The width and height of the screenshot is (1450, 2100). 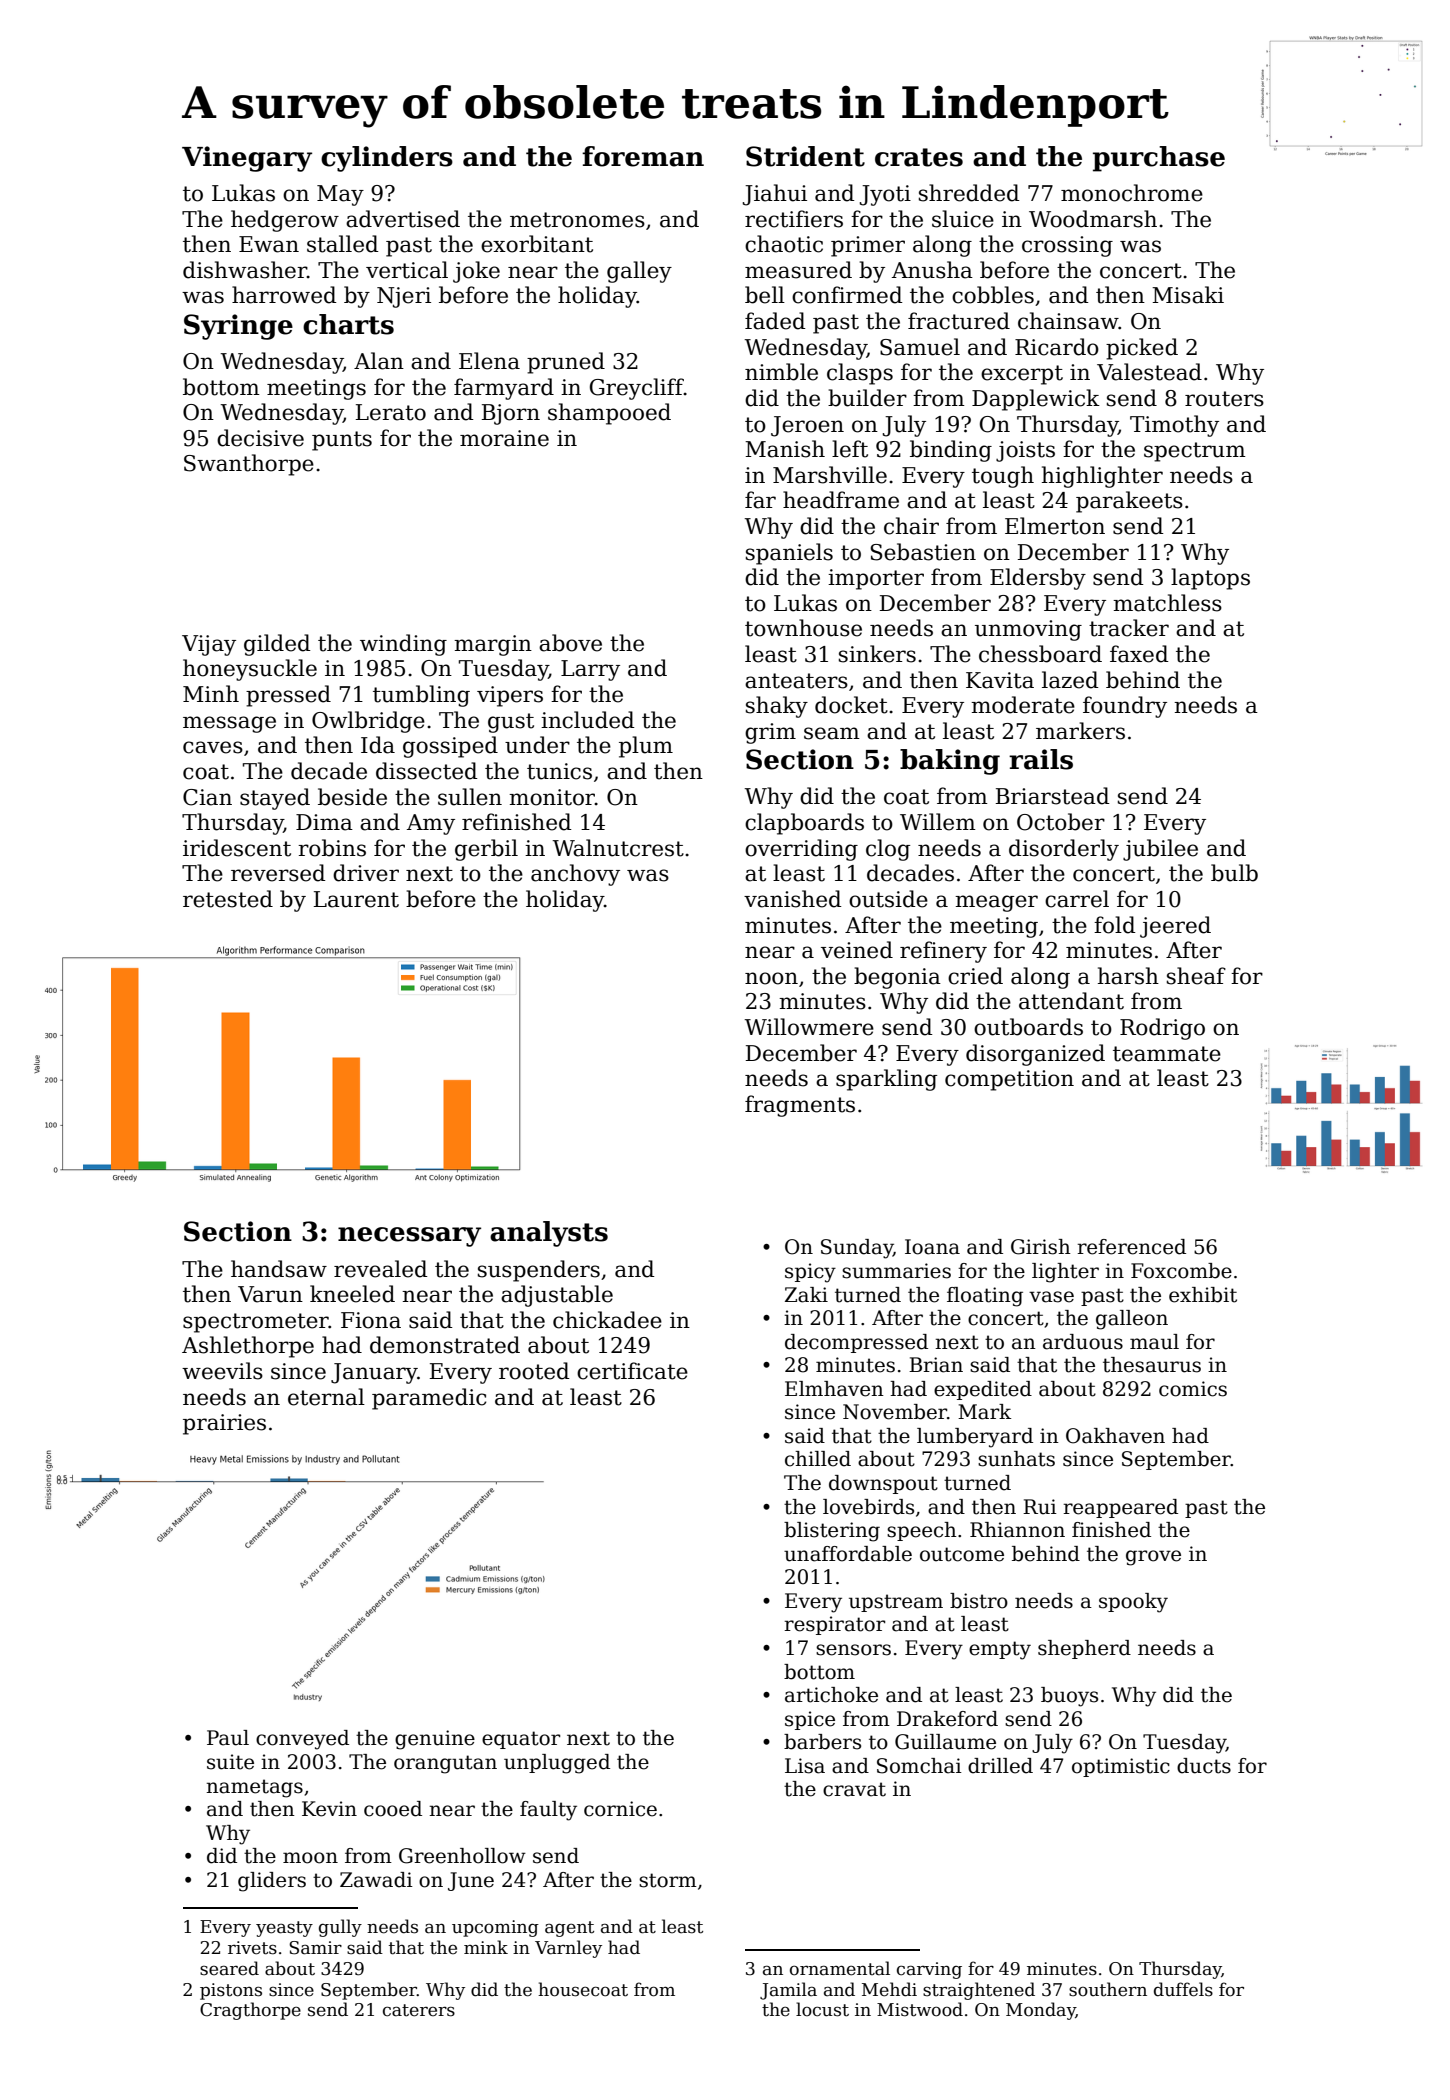 What do you see at coordinates (590, 670) in the screenshot?
I see `Larry` at bounding box center [590, 670].
